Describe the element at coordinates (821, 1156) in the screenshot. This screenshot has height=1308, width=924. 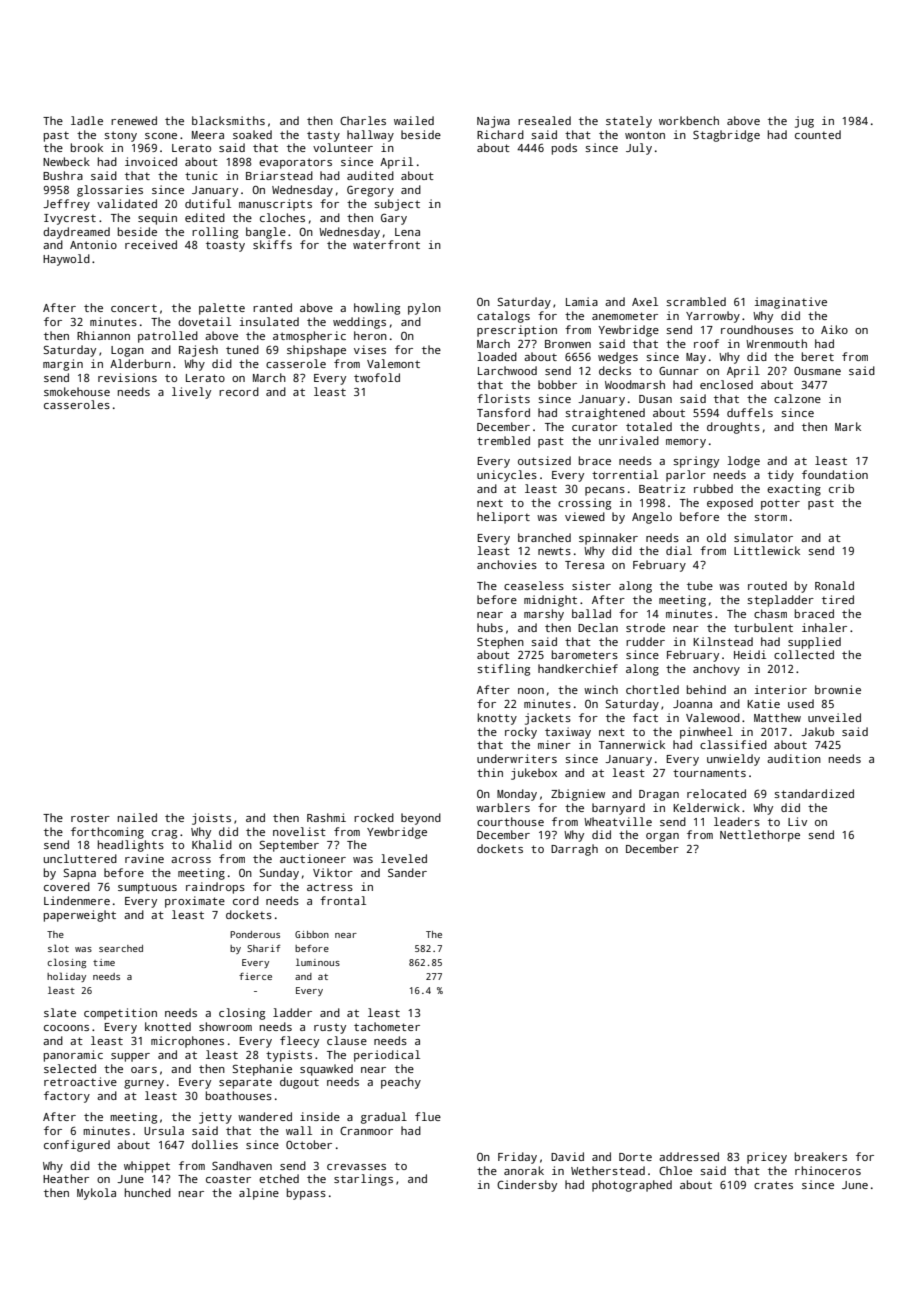
I see `breakers` at that location.
